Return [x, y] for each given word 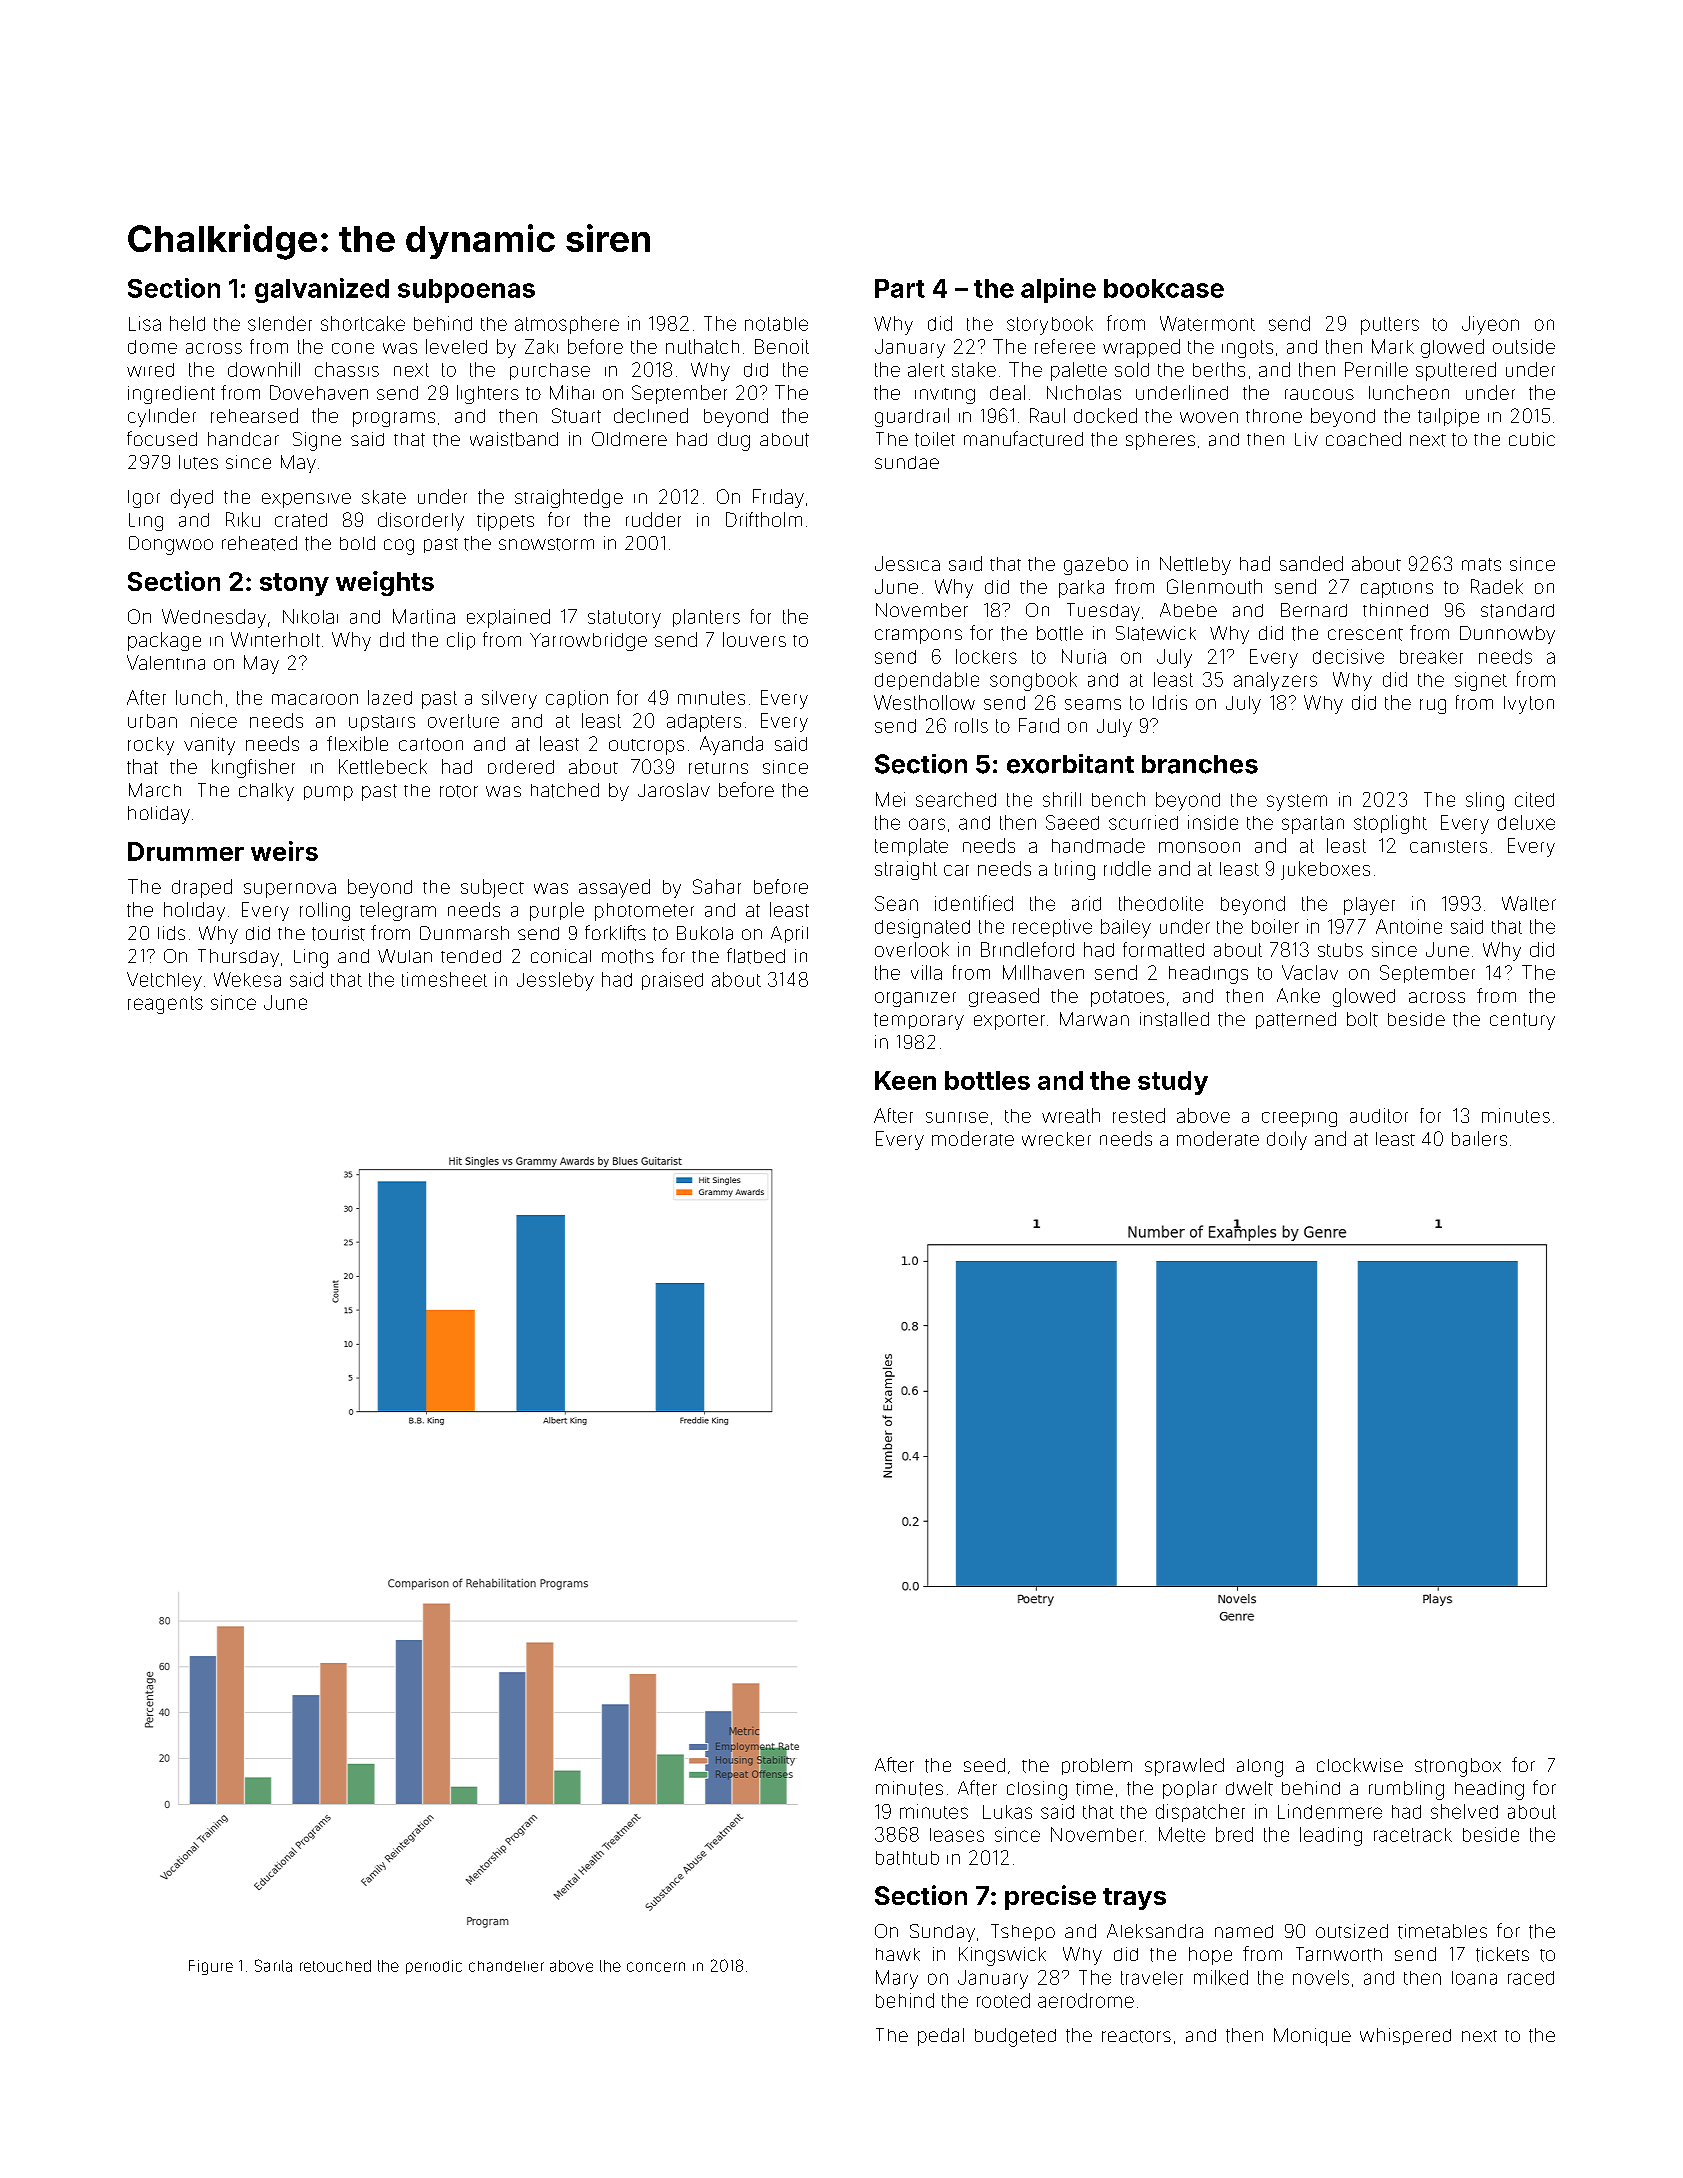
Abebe [1188, 610]
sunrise [957, 1117]
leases [957, 1835]
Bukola [705, 933]
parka [1081, 589]
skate [384, 497]
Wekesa [247, 979]
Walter [1529, 903]
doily [1287, 1140]
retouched [335, 1966]
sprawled [1184, 1767]
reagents [165, 1005]
